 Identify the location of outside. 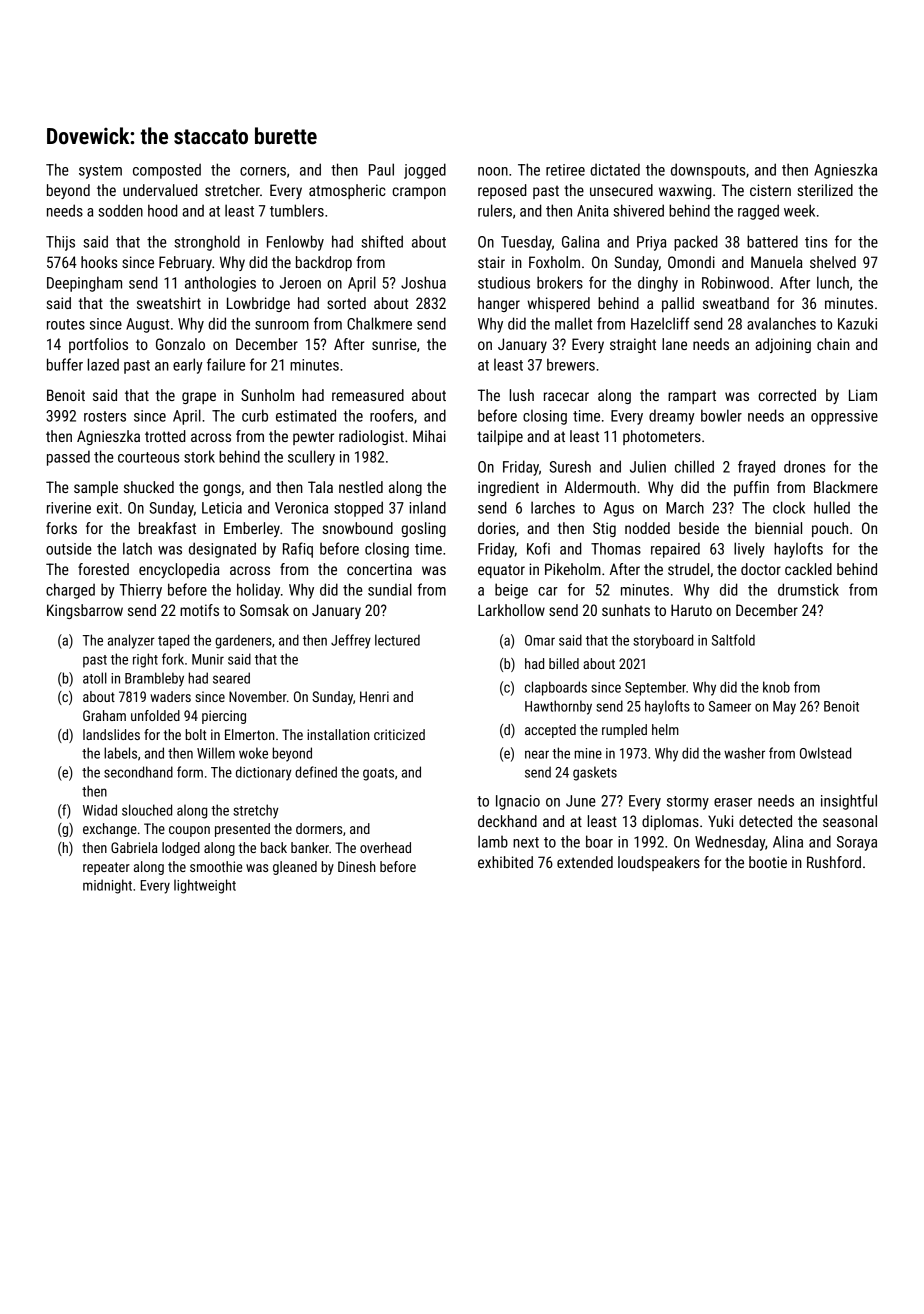
(69, 548).
